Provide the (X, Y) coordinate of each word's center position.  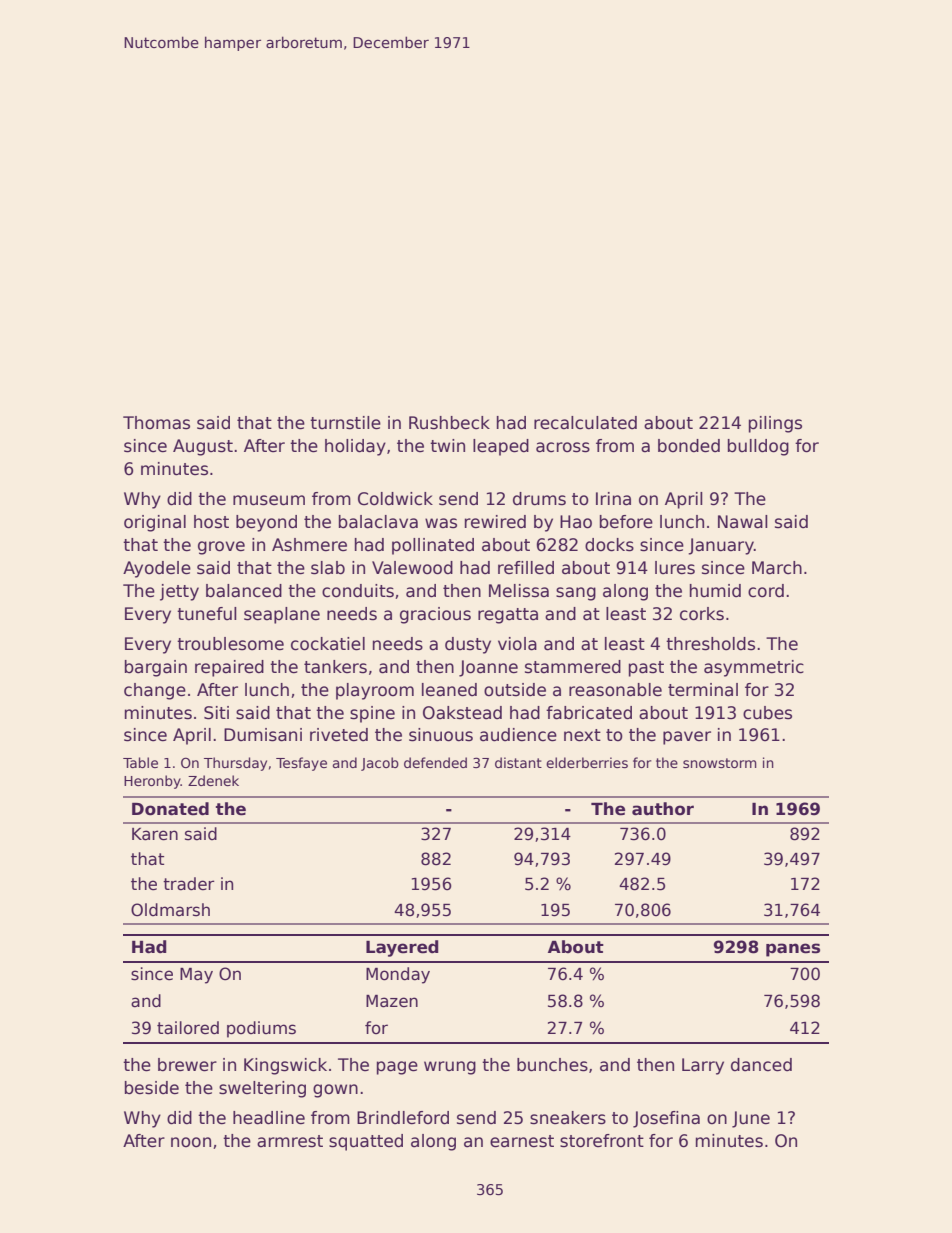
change (155, 691)
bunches (552, 1065)
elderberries (587, 762)
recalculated (585, 423)
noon (191, 1142)
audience (518, 735)
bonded (689, 446)
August (203, 447)
